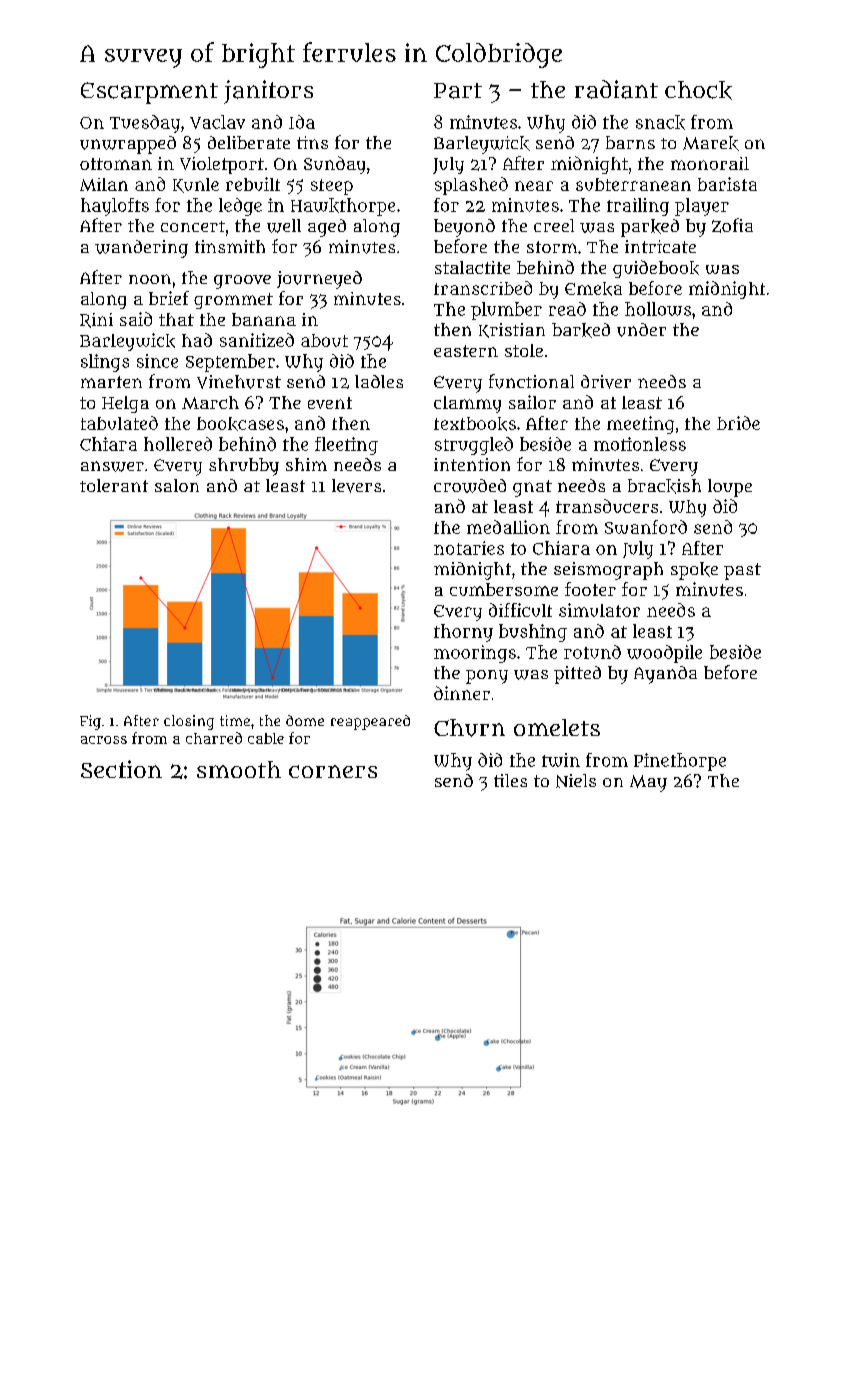 The image size is (849, 1400). What do you see at coordinates (475, 654) in the document?
I see `moorings` at bounding box center [475, 654].
